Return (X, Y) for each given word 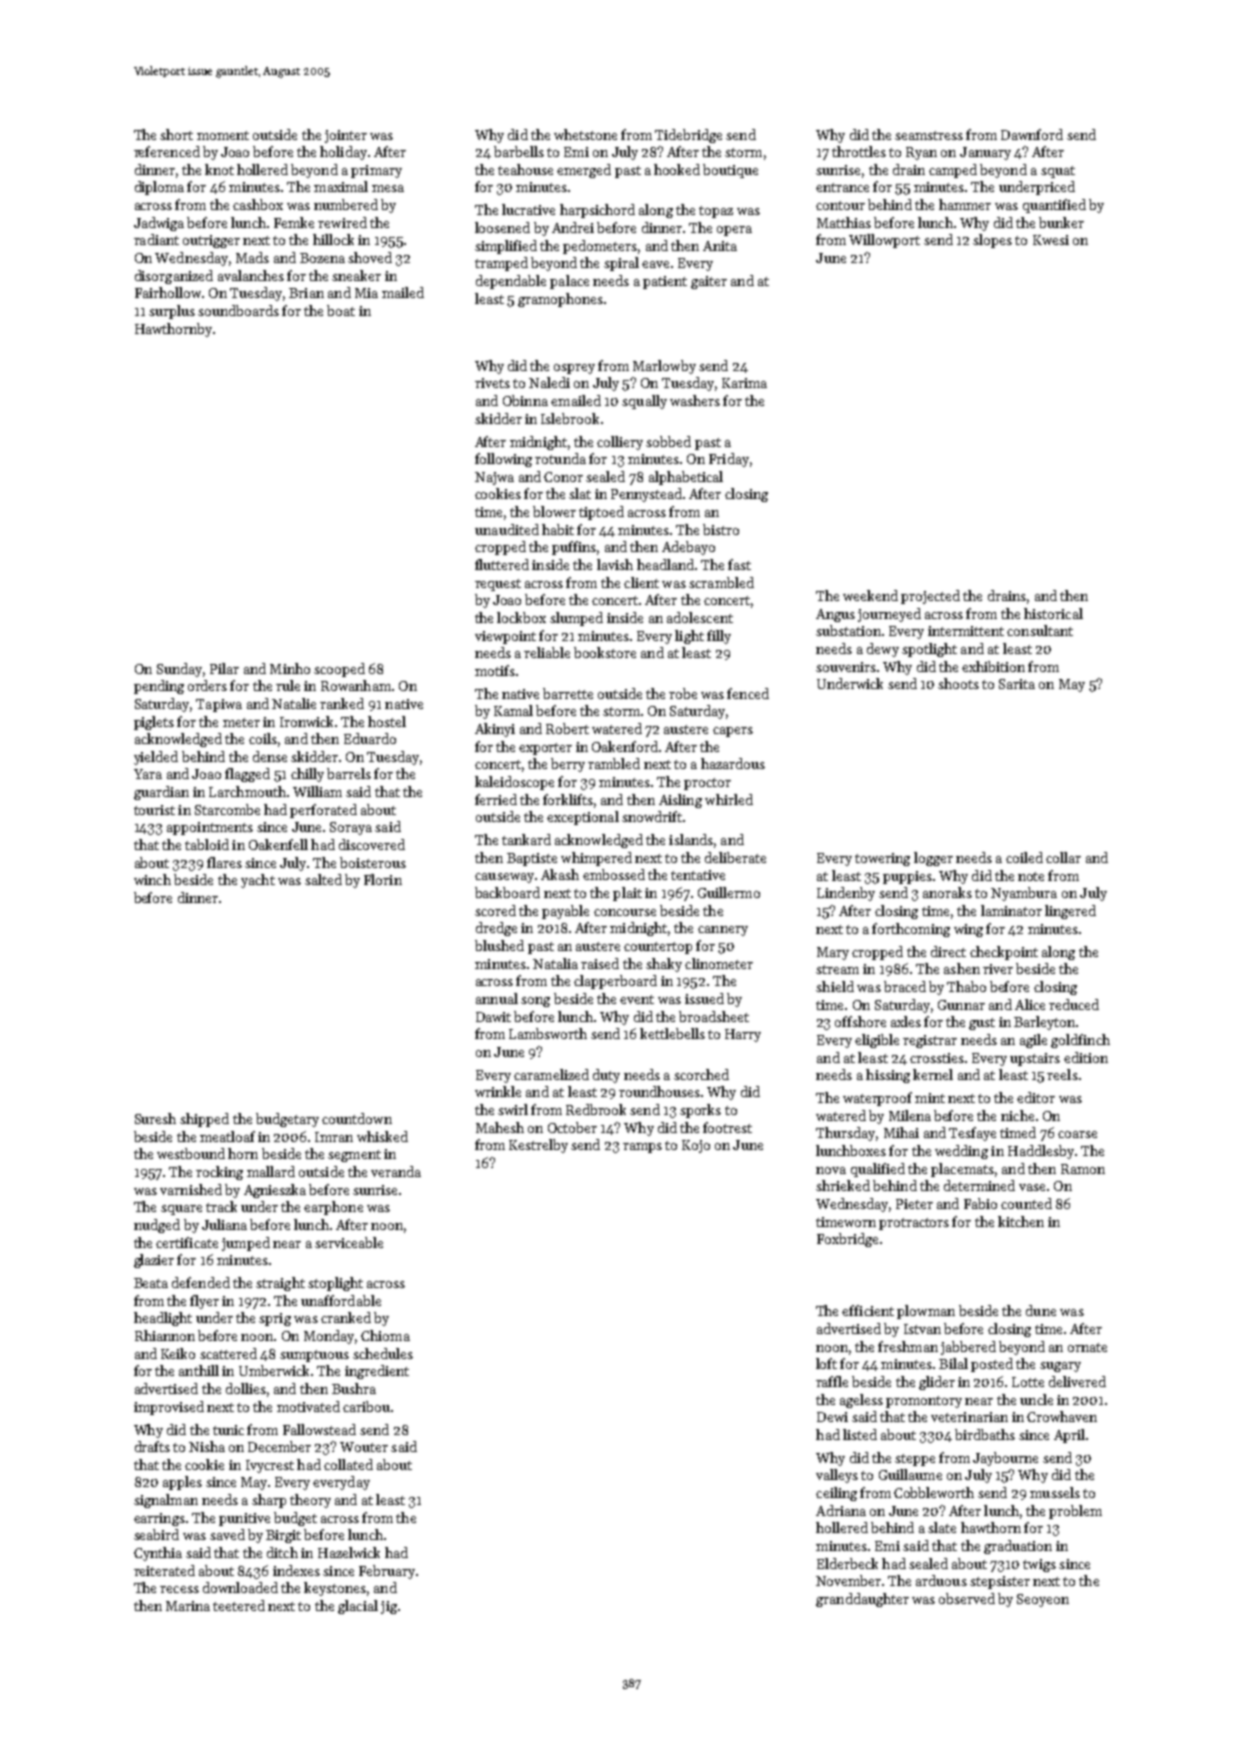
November (848, 1580)
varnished (191, 1189)
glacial (358, 1607)
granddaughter (862, 1600)
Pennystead (646, 495)
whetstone (585, 134)
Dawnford (1032, 134)
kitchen (1021, 1221)
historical (1053, 613)
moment (223, 135)
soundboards (238, 310)
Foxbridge (847, 1240)
